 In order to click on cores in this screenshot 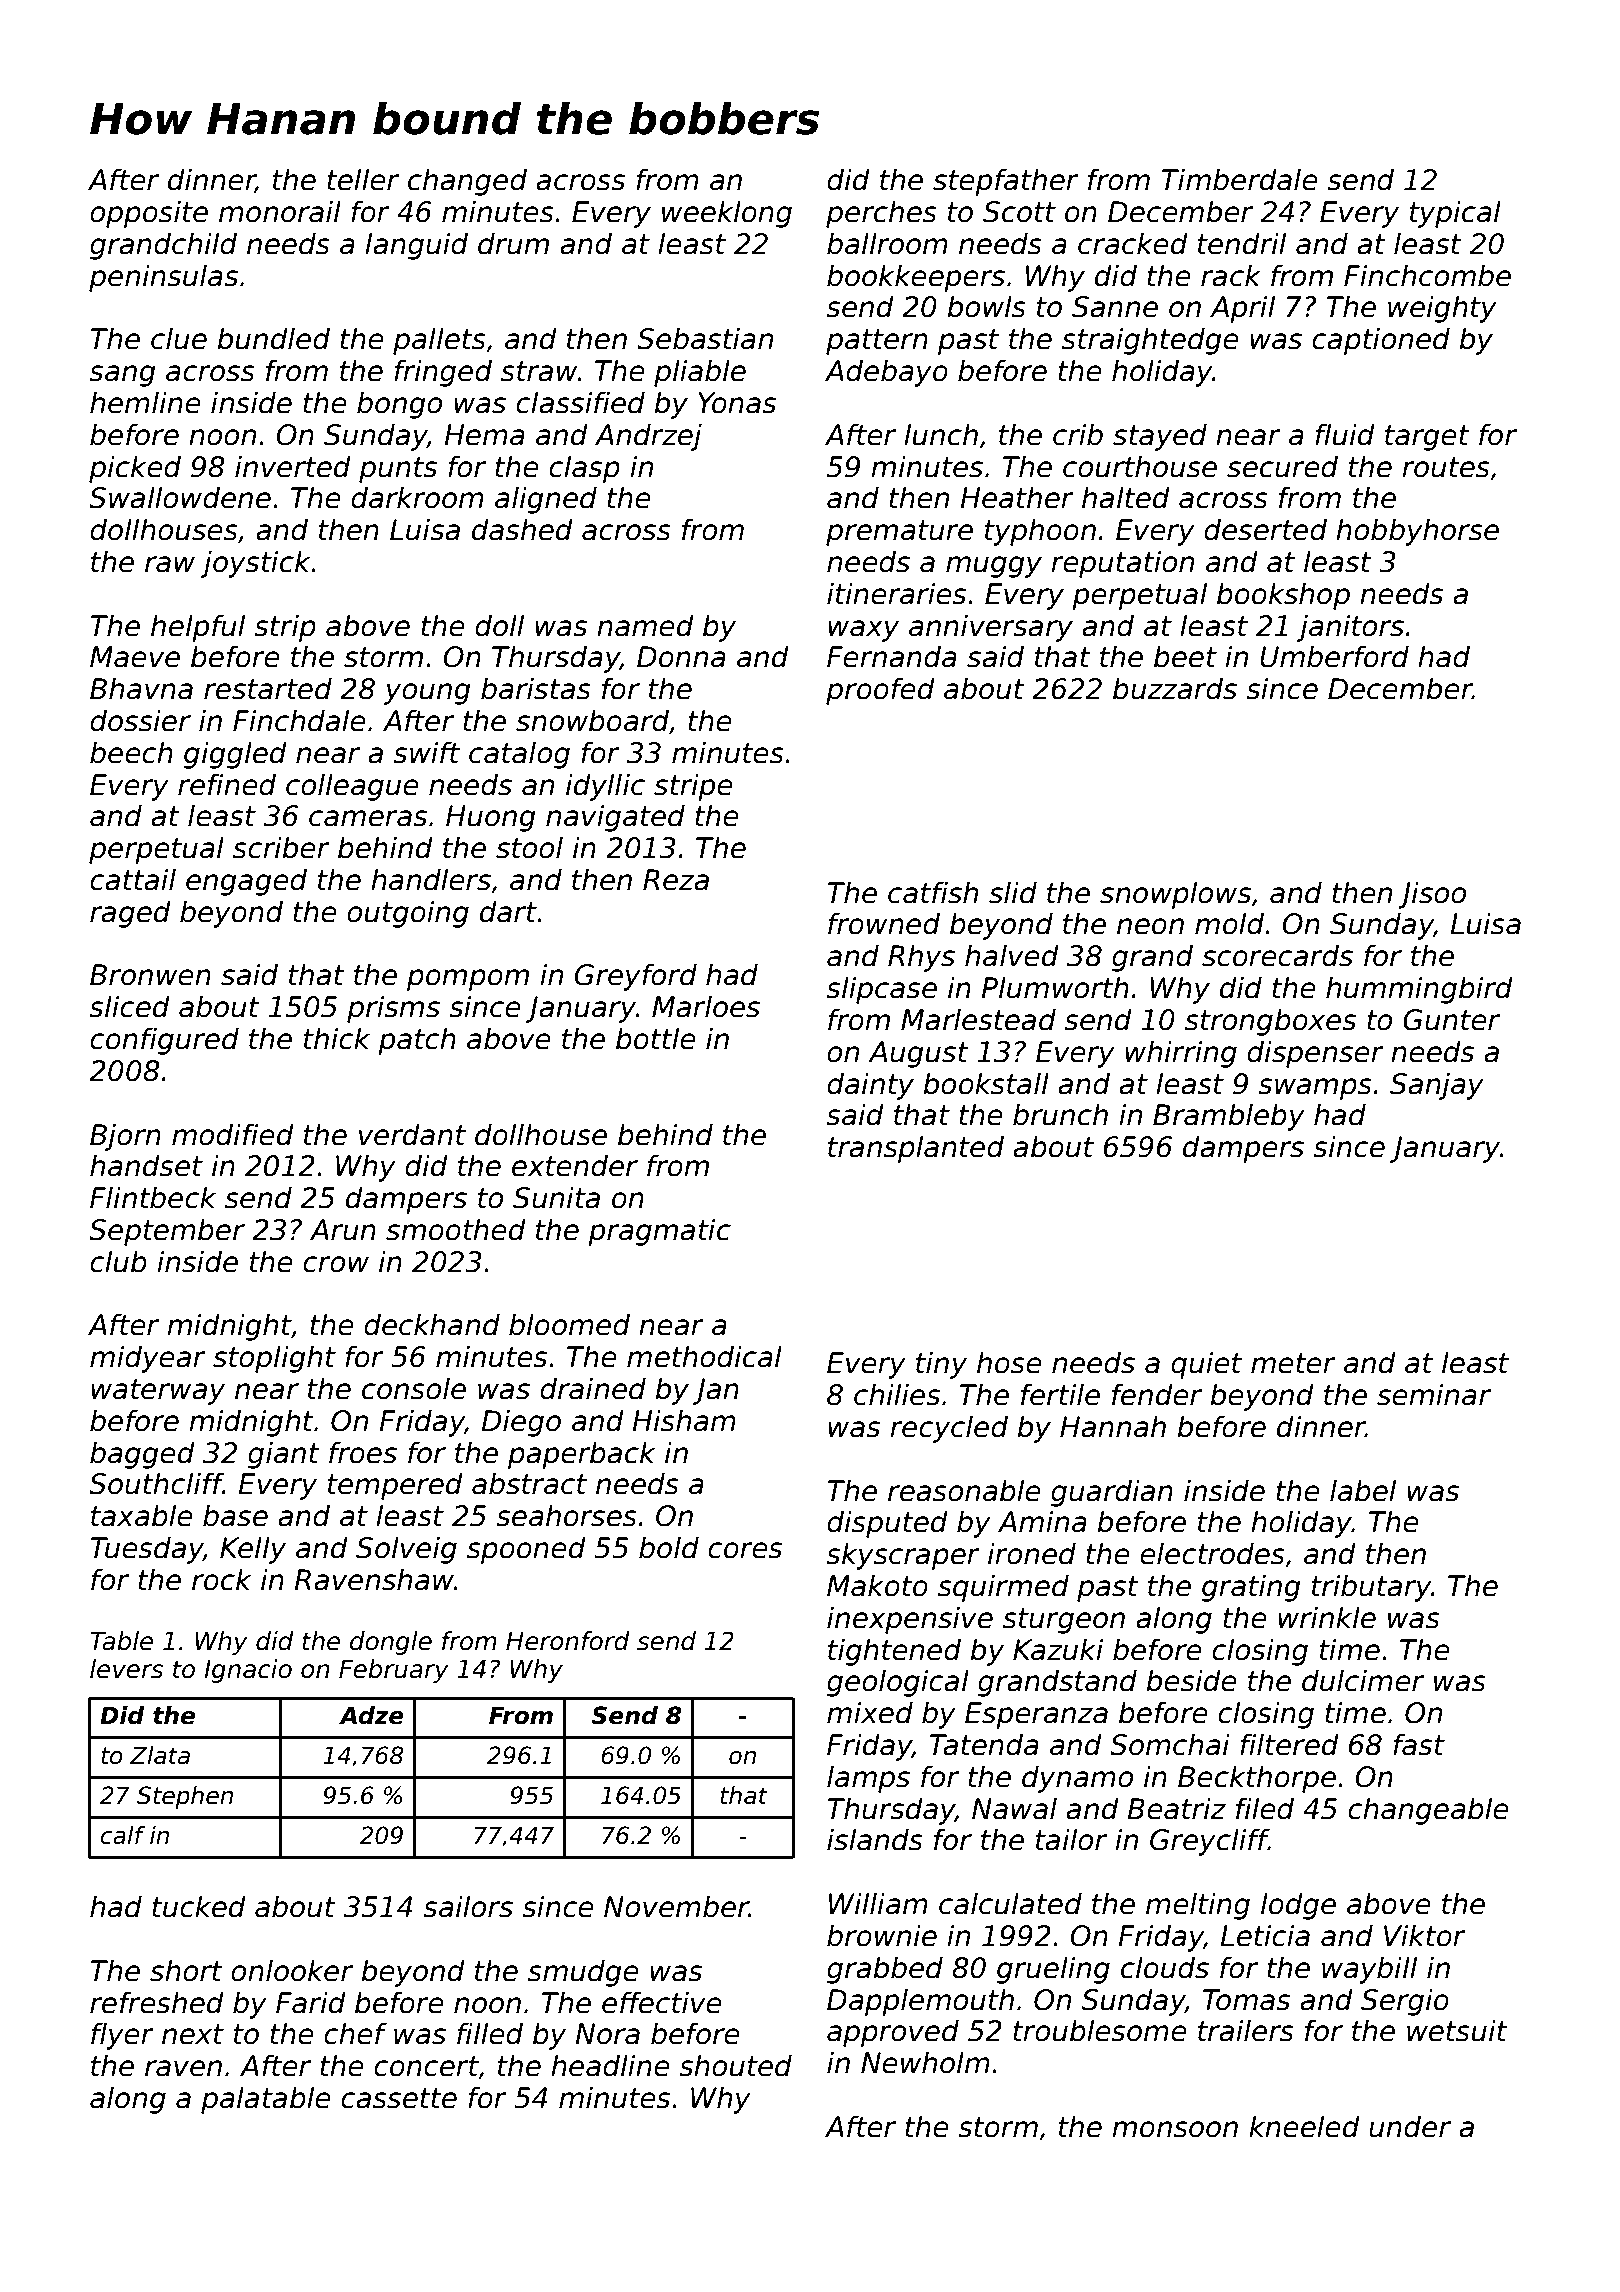, I will do `click(745, 1550)`.
